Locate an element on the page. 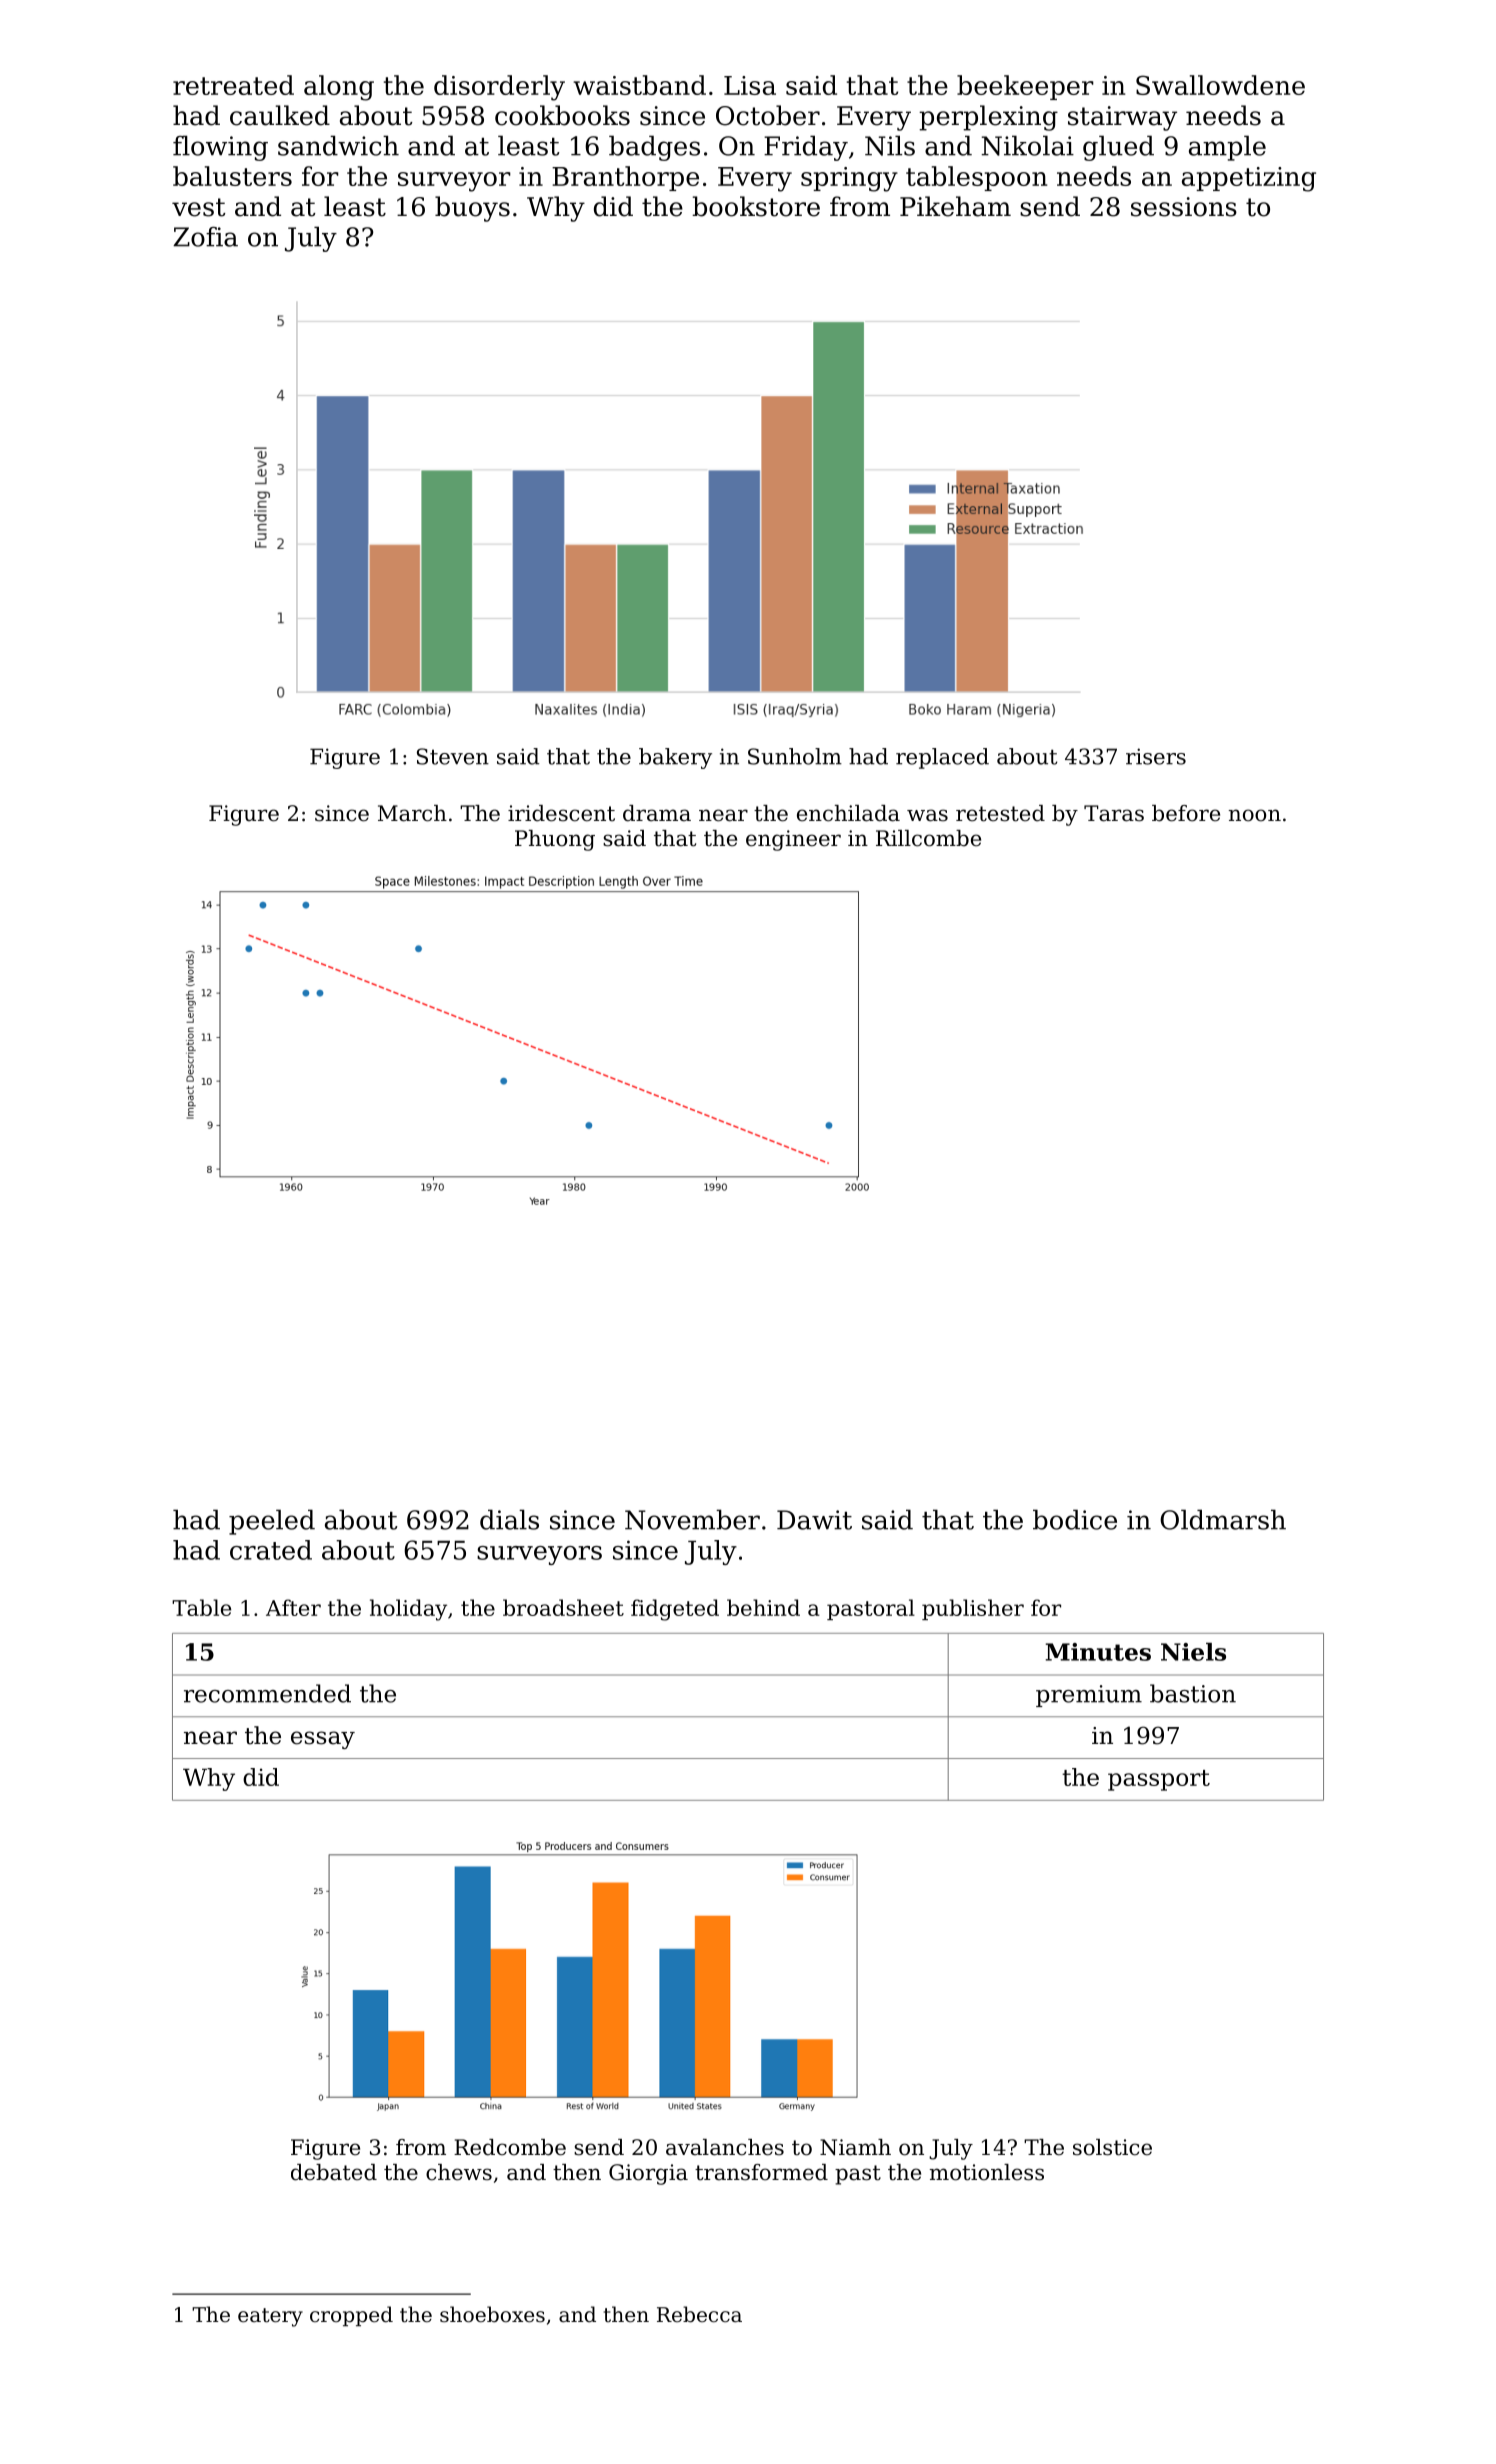 The height and width of the image is (2464, 1496). Redcombe is located at coordinates (510, 2147).
